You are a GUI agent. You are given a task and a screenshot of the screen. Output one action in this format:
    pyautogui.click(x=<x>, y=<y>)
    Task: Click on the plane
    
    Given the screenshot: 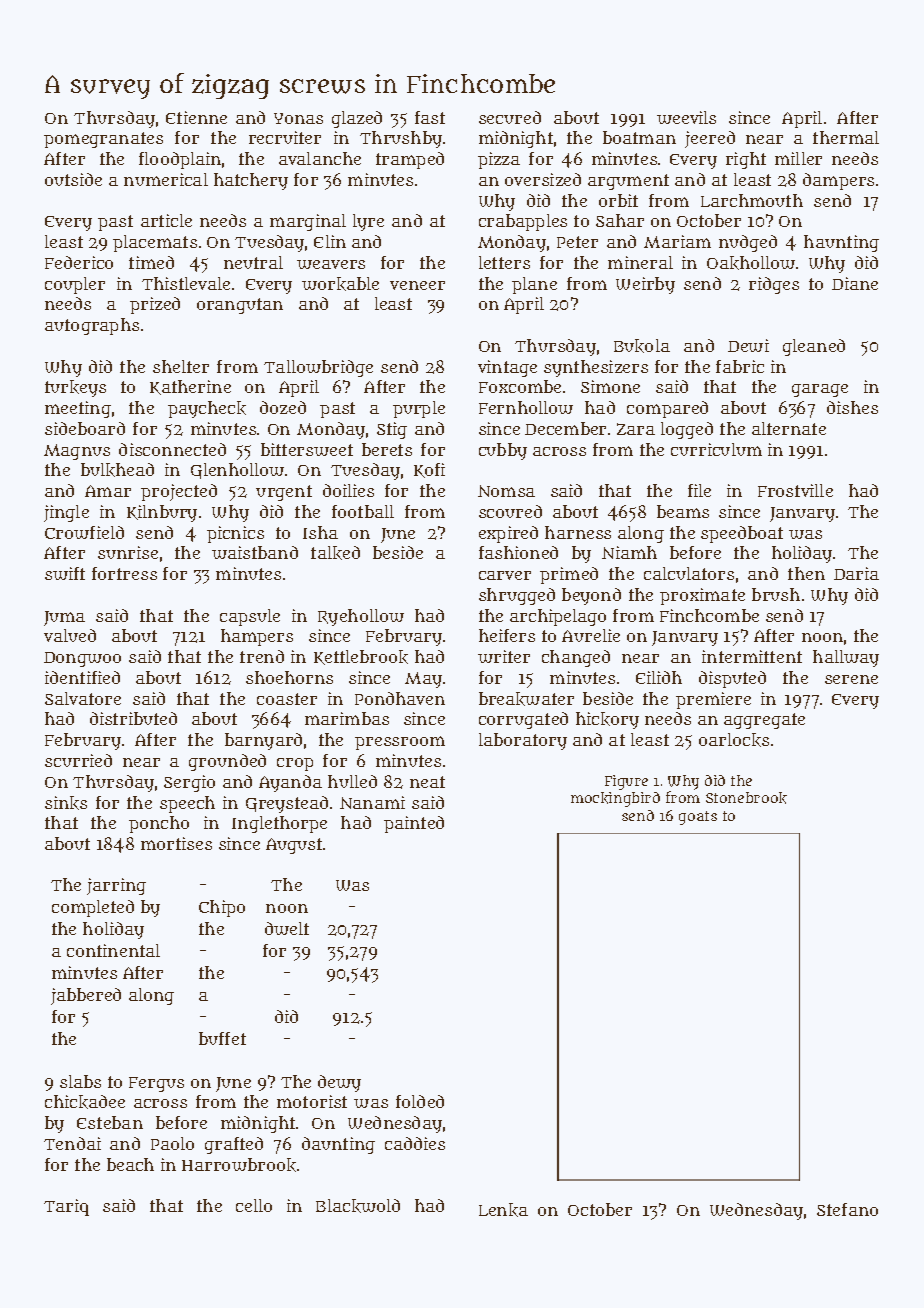 What is the action you would take?
    pyautogui.click(x=534, y=285)
